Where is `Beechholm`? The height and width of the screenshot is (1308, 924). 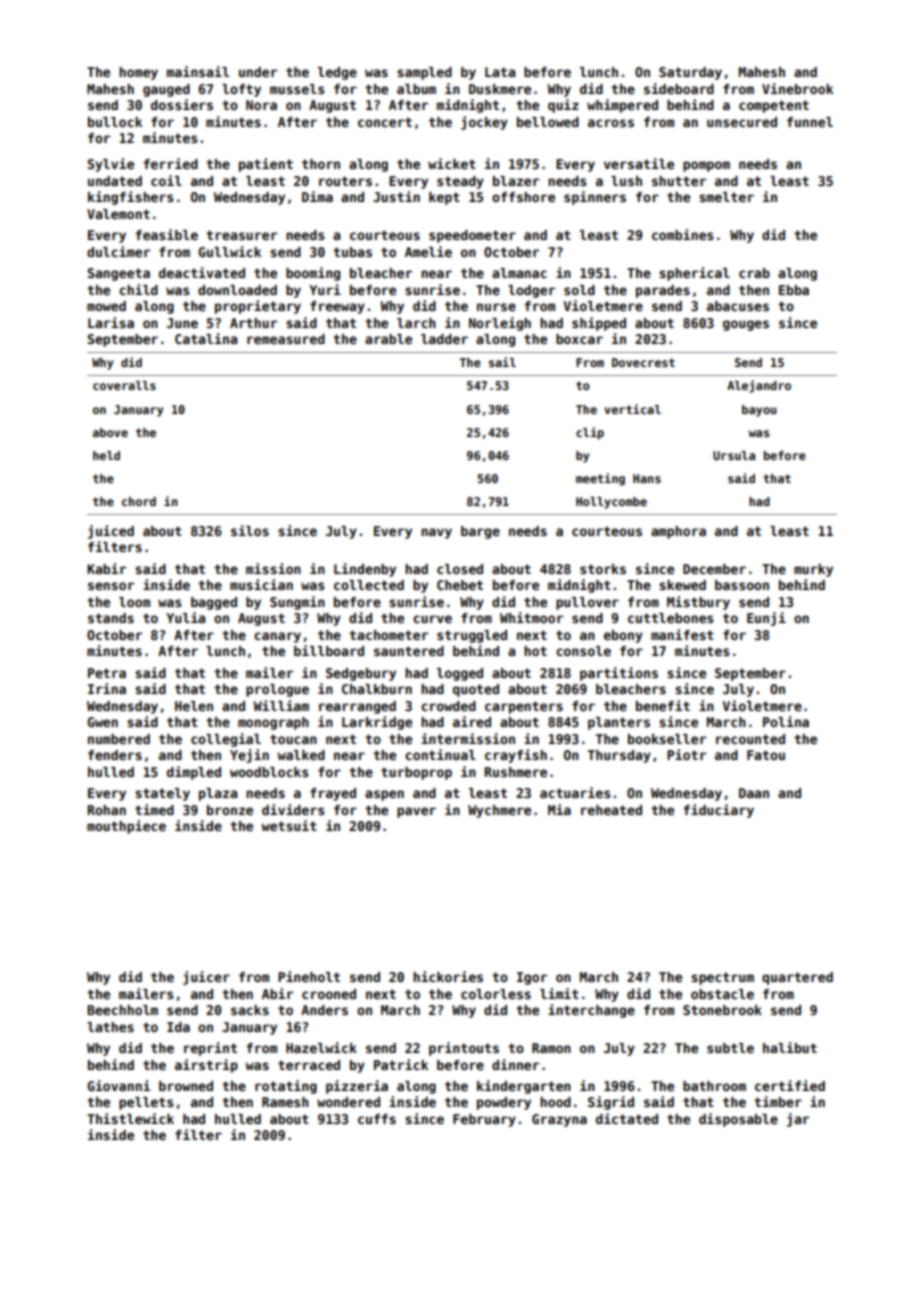 Beechholm is located at coordinates (122, 1010).
